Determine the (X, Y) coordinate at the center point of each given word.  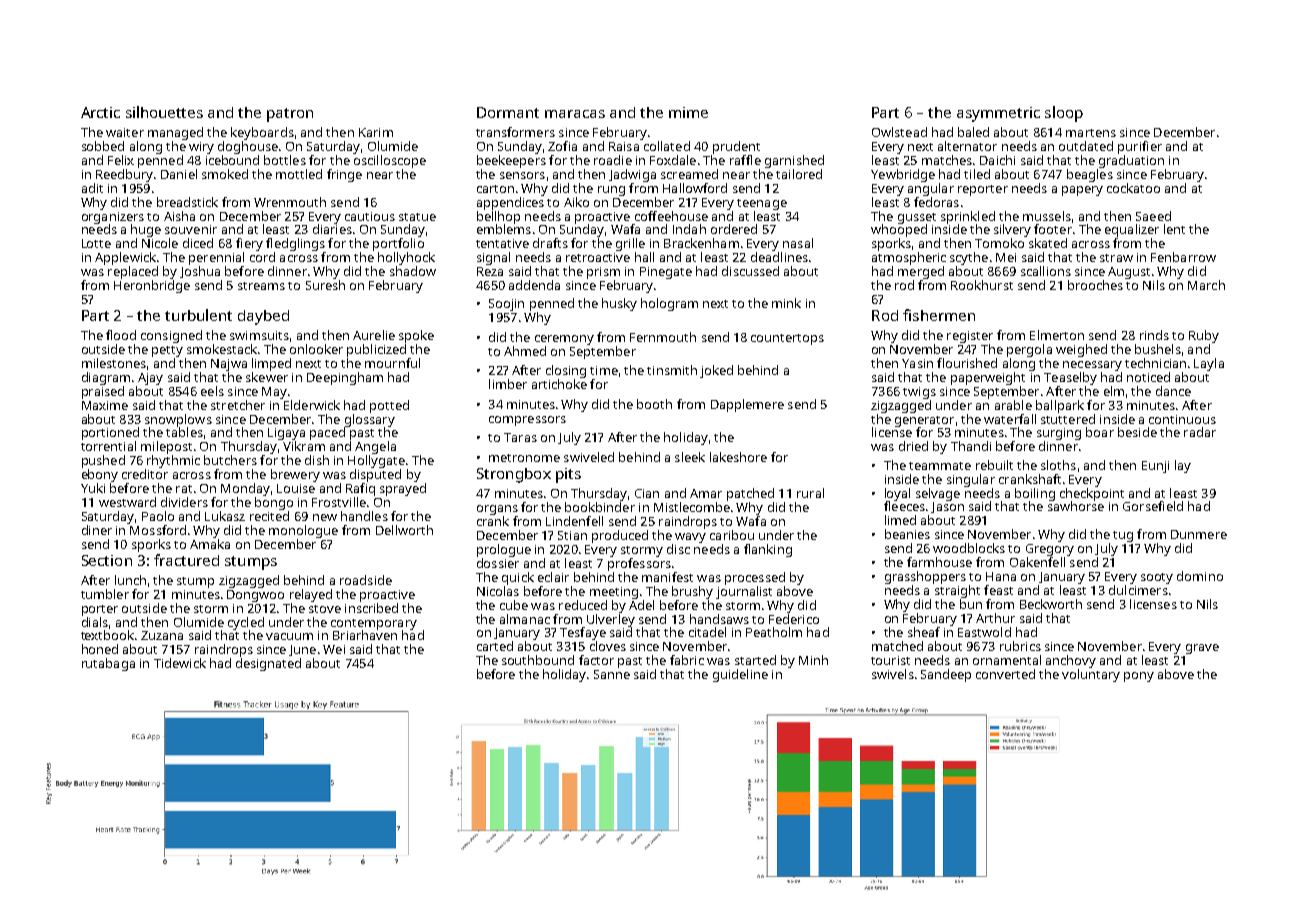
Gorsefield (1153, 506)
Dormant (508, 112)
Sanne (612, 674)
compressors (527, 421)
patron (290, 115)
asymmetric (998, 114)
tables (184, 432)
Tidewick (180, 663)
